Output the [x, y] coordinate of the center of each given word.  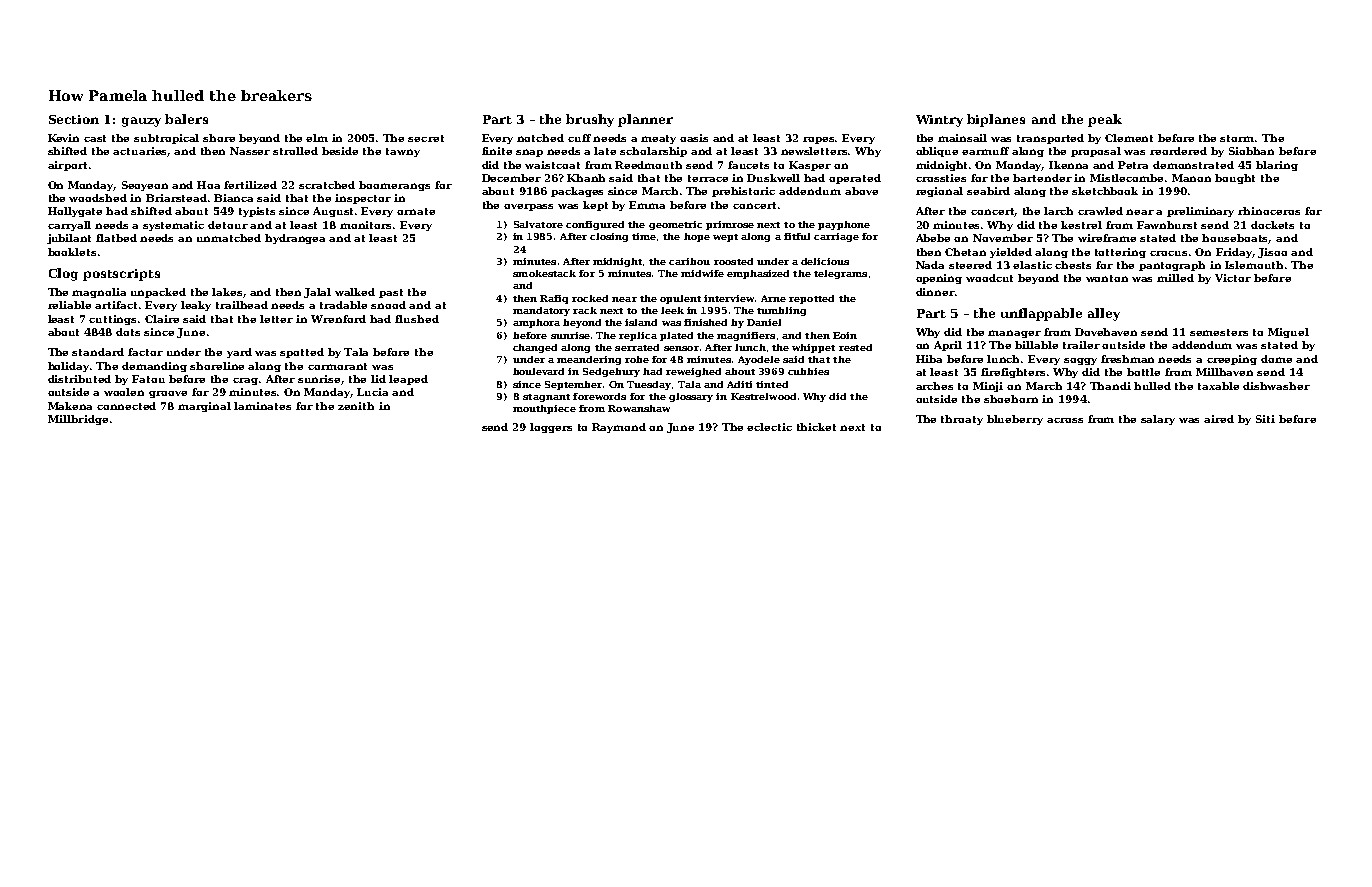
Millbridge [78, 420]
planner [645, 120]
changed [535, 348]
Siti [1265, 419]
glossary [691, 397]
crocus [1168, 253]
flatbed [116, 238]
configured [595, 225]
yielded [1011, 253]
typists [257, 212]
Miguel [1288, 333]
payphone [844, 225]
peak [1105, 120]
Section [74, 119]
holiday [69, 367]
